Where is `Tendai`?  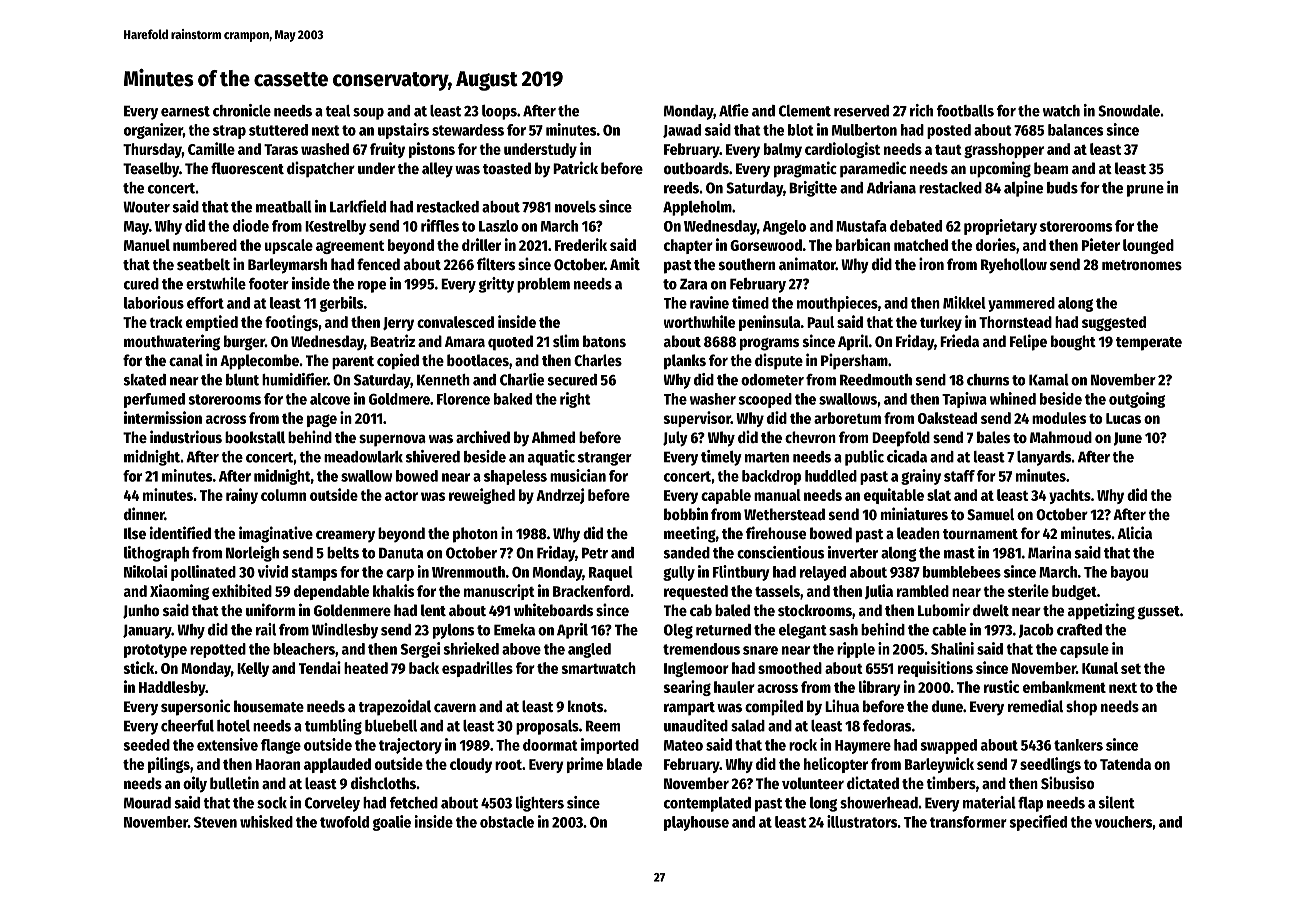
Tendai is located at coordinates (320, 667).
